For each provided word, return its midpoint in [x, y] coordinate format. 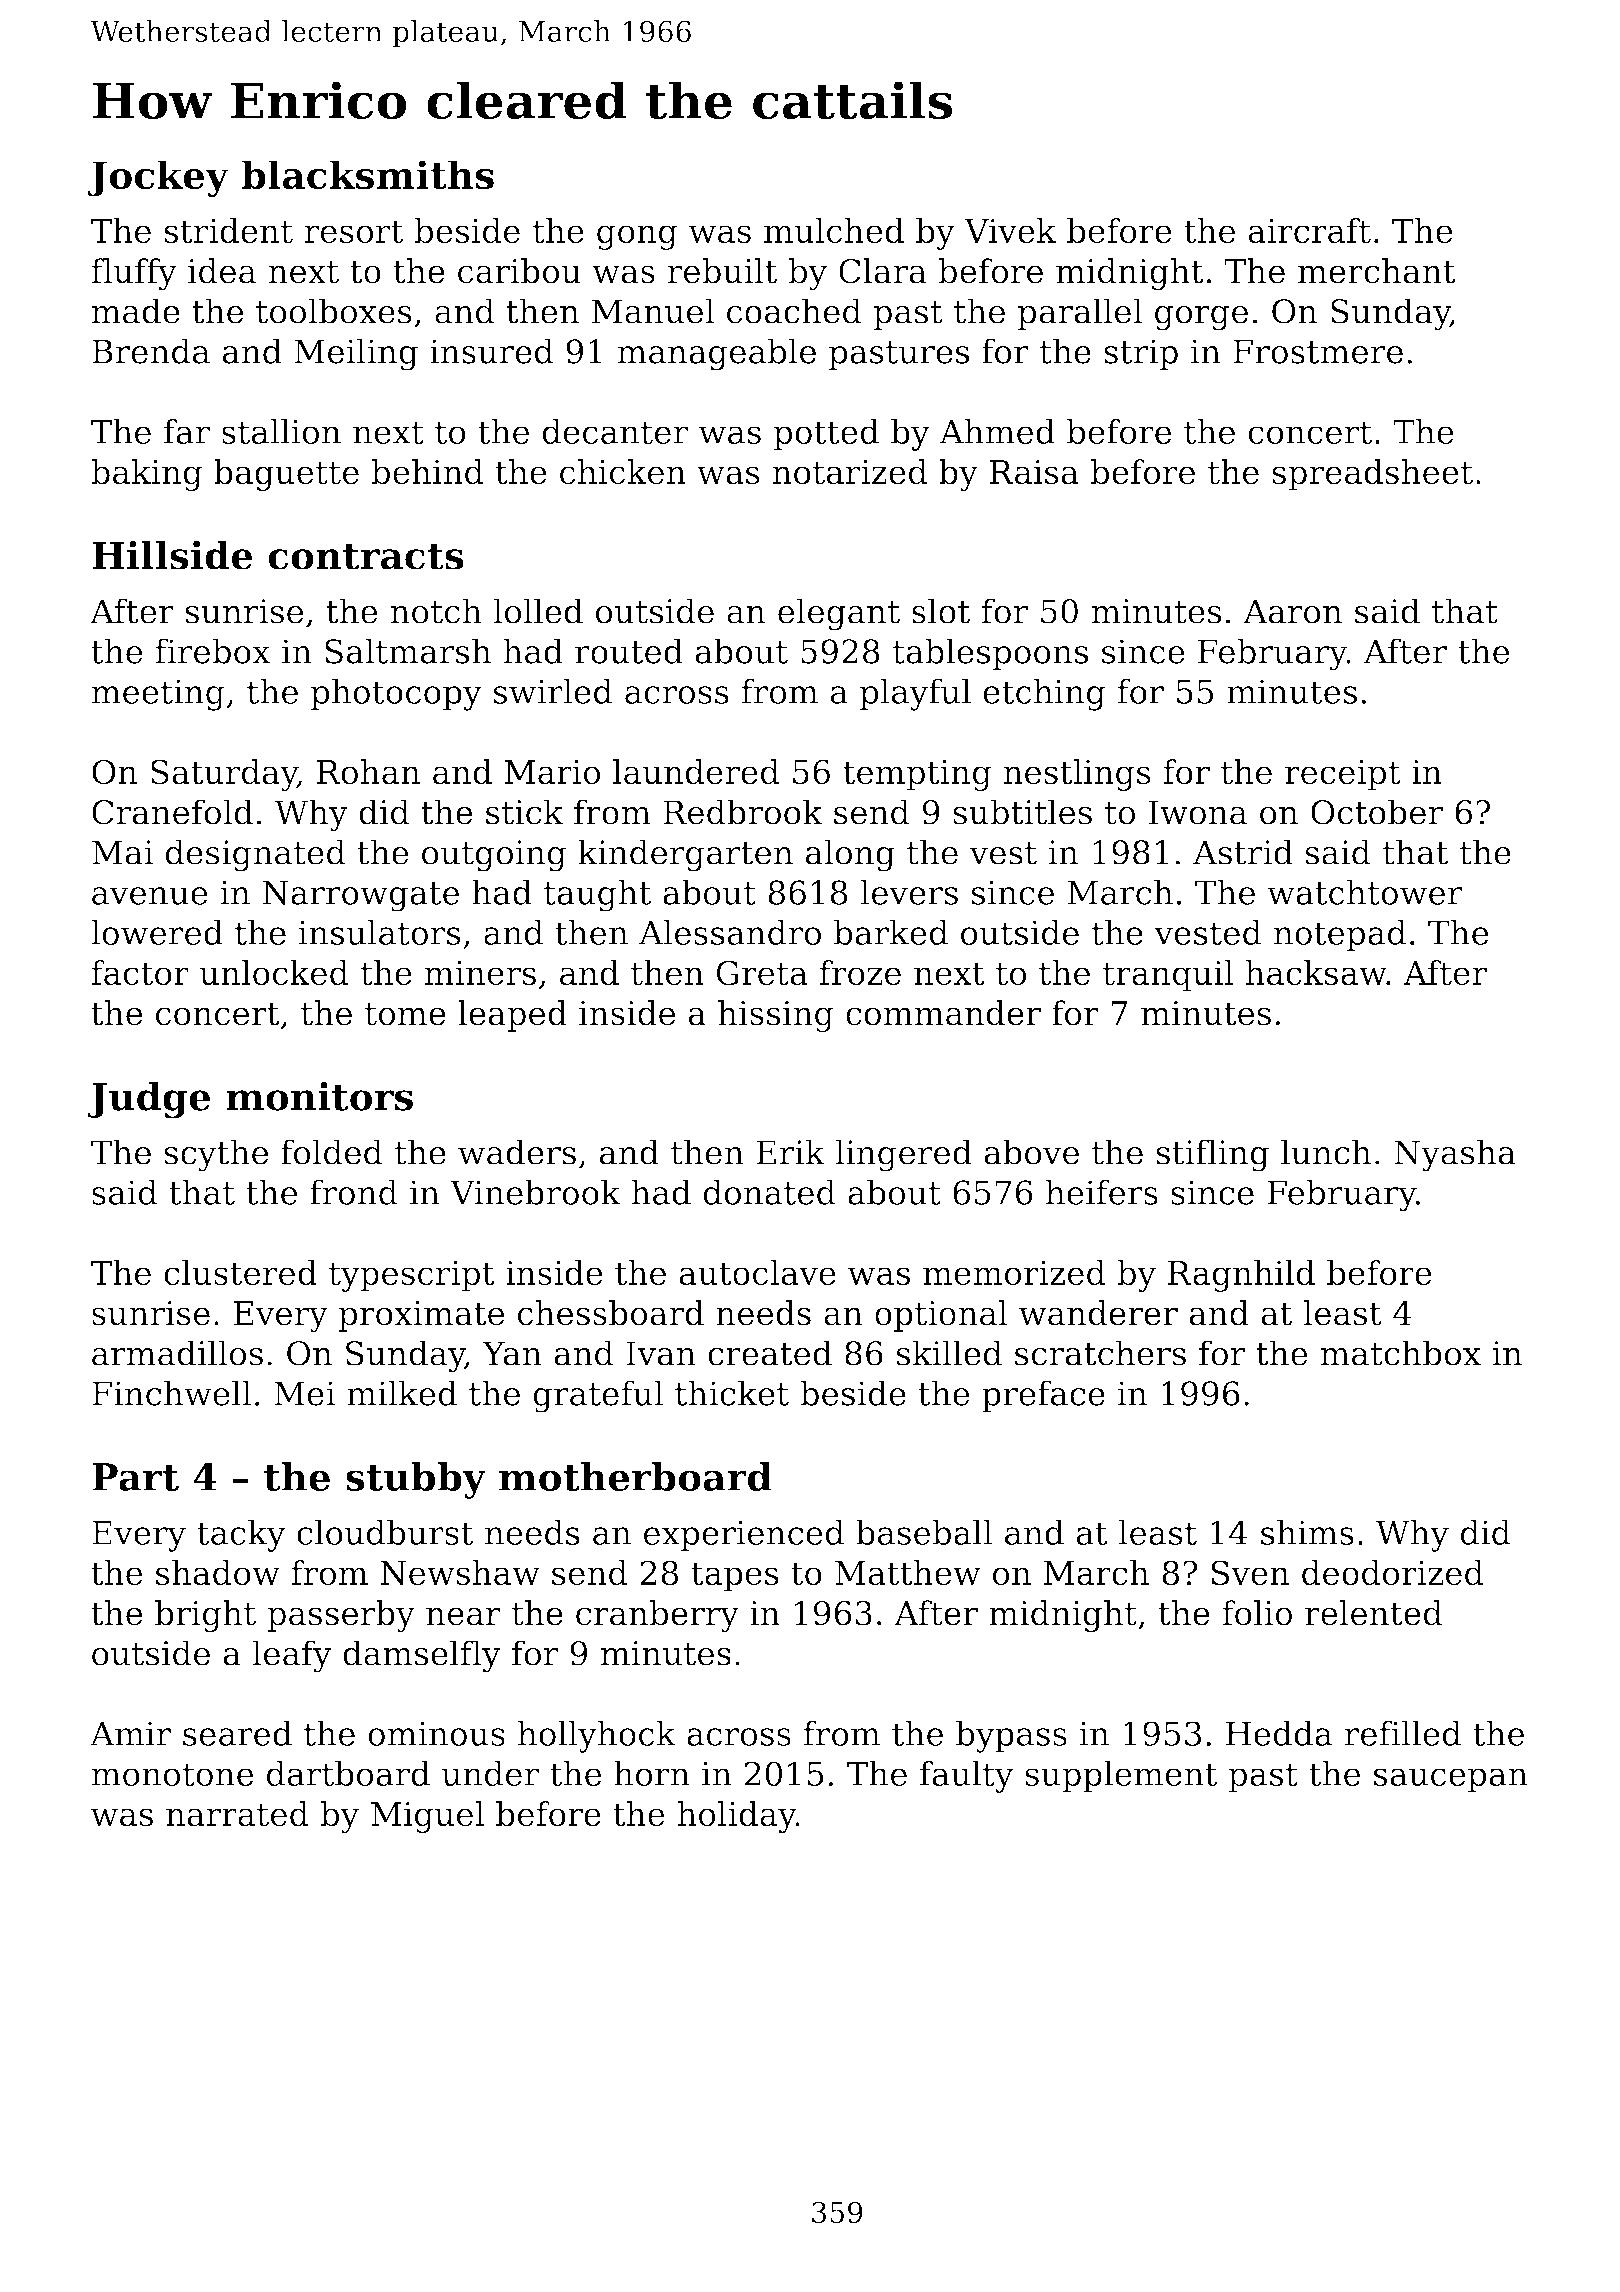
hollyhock [597, 1736]
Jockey [158, 178]
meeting [158, 695]
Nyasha [1455, 1155]
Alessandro [730, 932]
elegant [839, 614]
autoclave [757, 1273]
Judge [148, 1100]
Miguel [427, 1817]
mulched [834, 231]
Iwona [1198, 812]
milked [402, 1393]
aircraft [1309, 231]
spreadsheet [1372, 475]
